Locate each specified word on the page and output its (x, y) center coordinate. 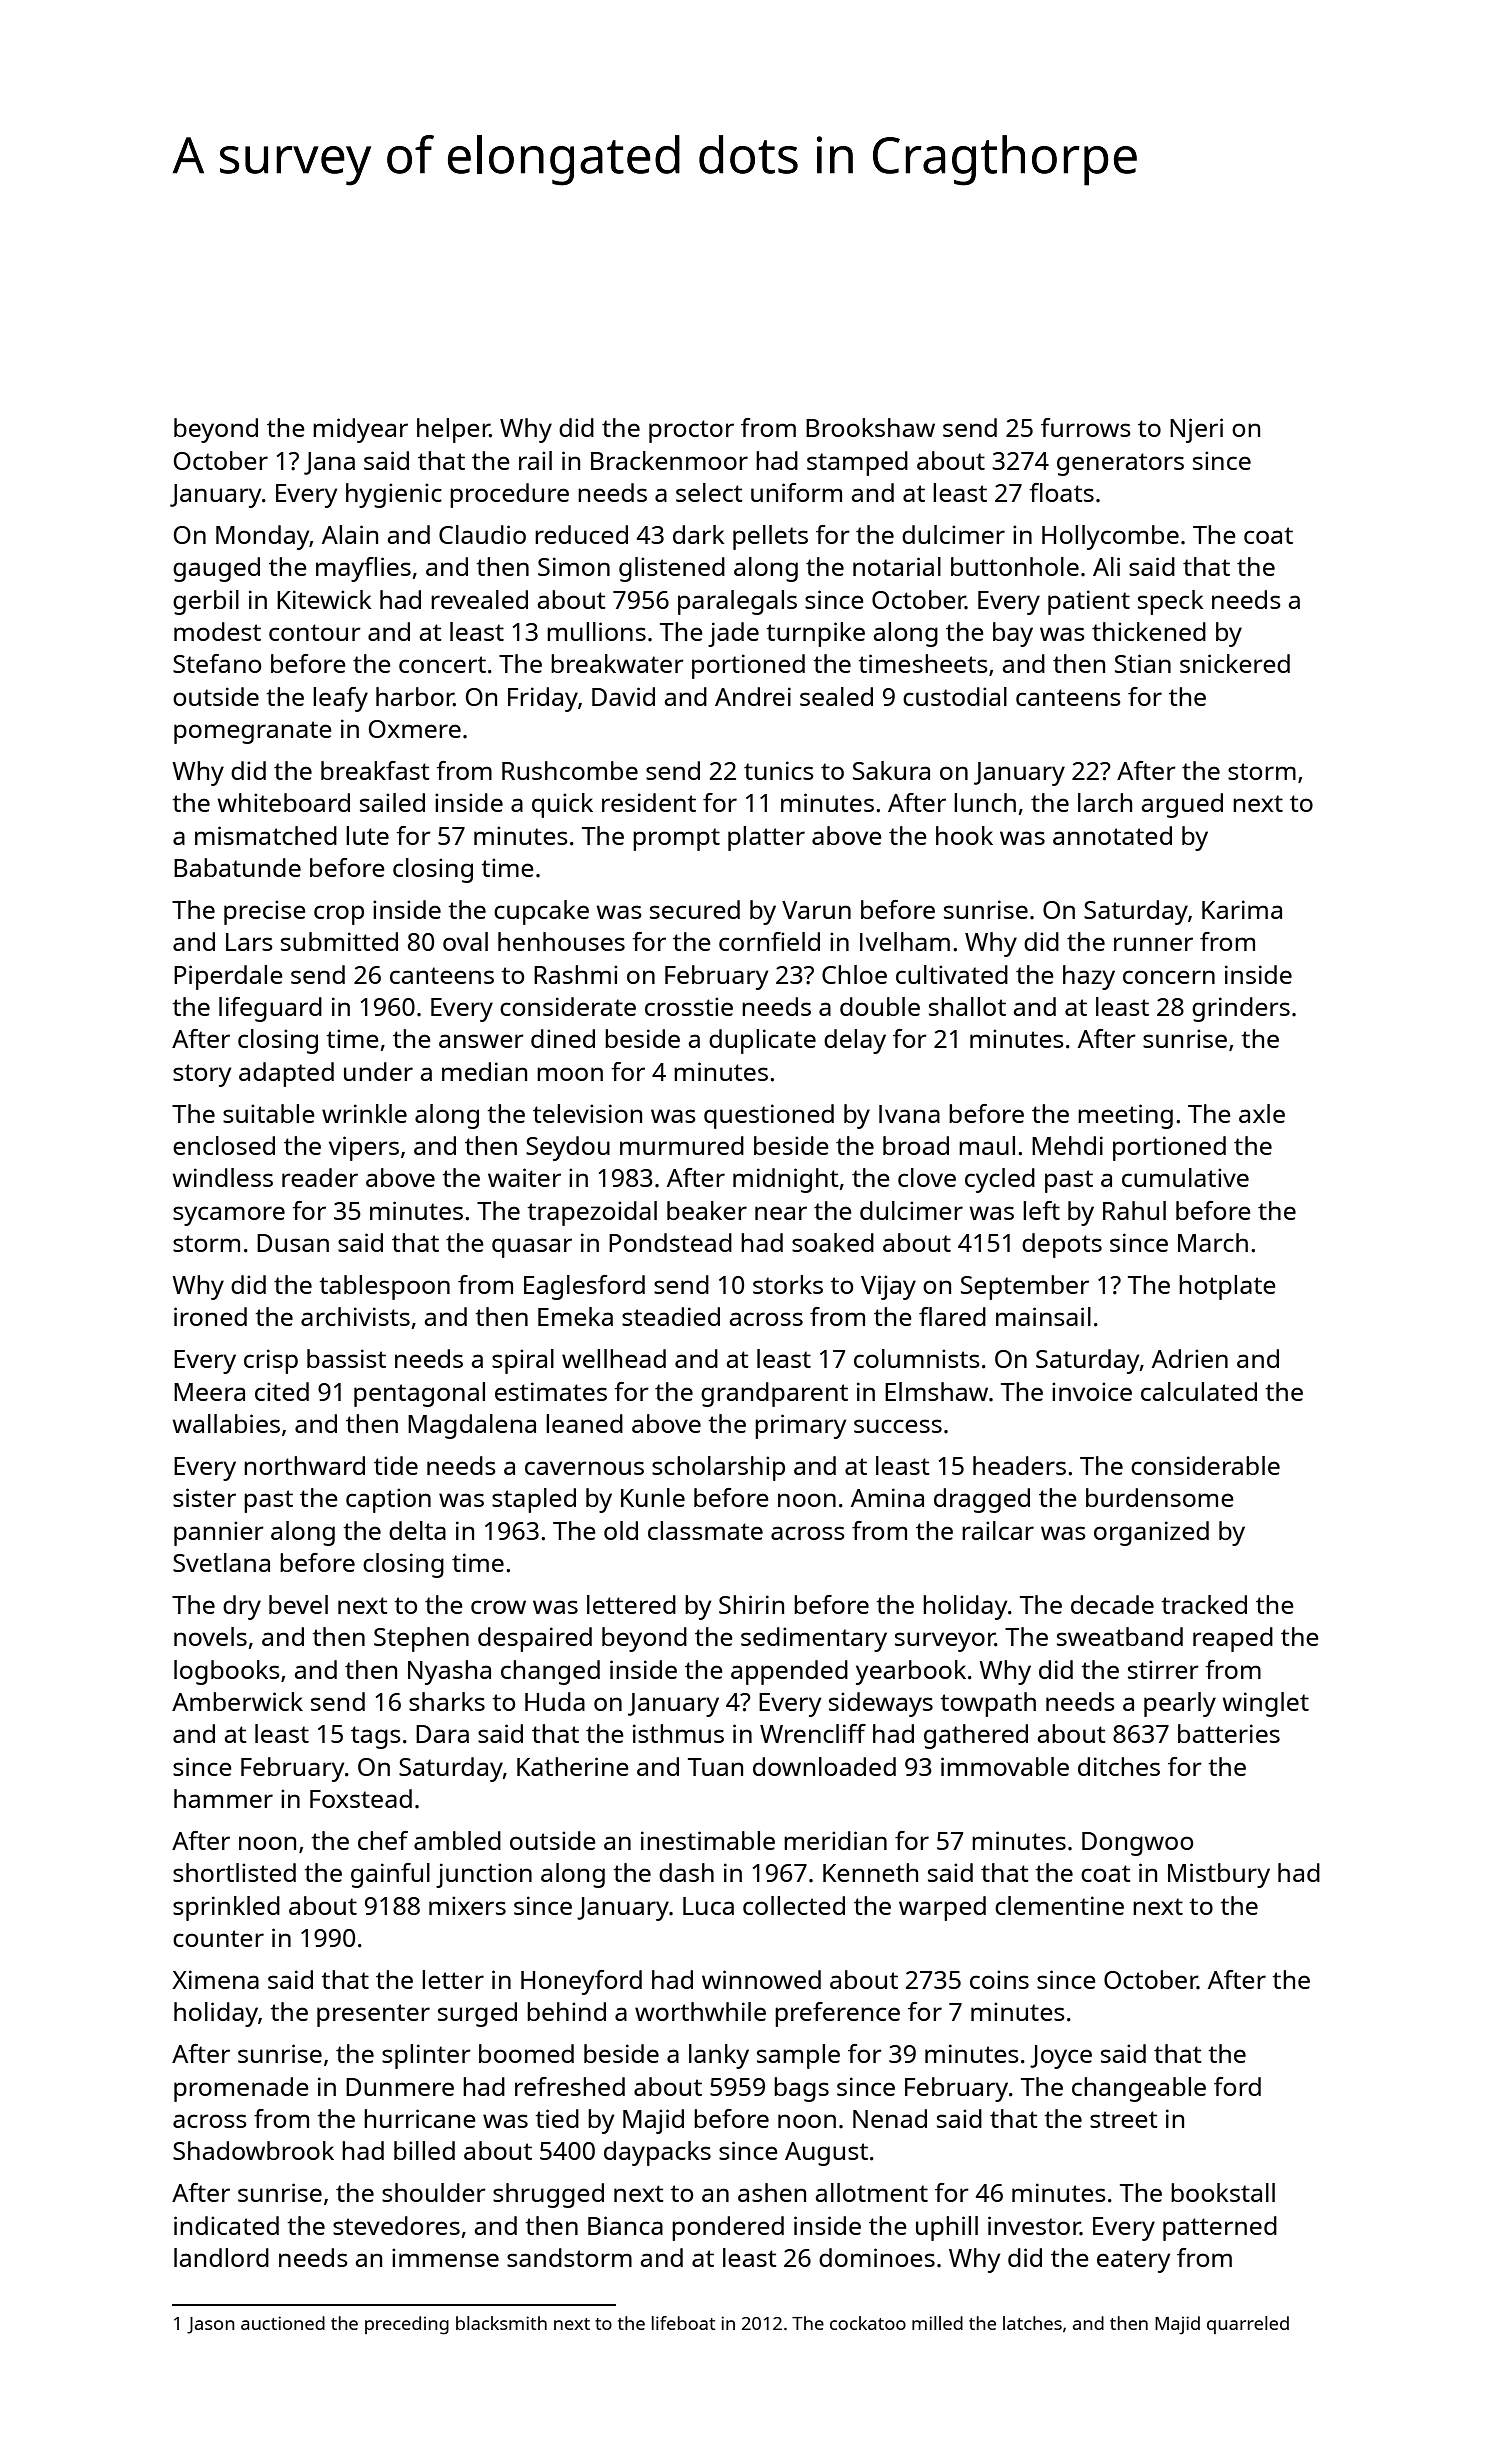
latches (1032, 2323)
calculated (1199, 1391)
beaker (707, 1210)
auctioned (283, 2323)
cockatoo (868, 2323)
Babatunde (237, 867)
